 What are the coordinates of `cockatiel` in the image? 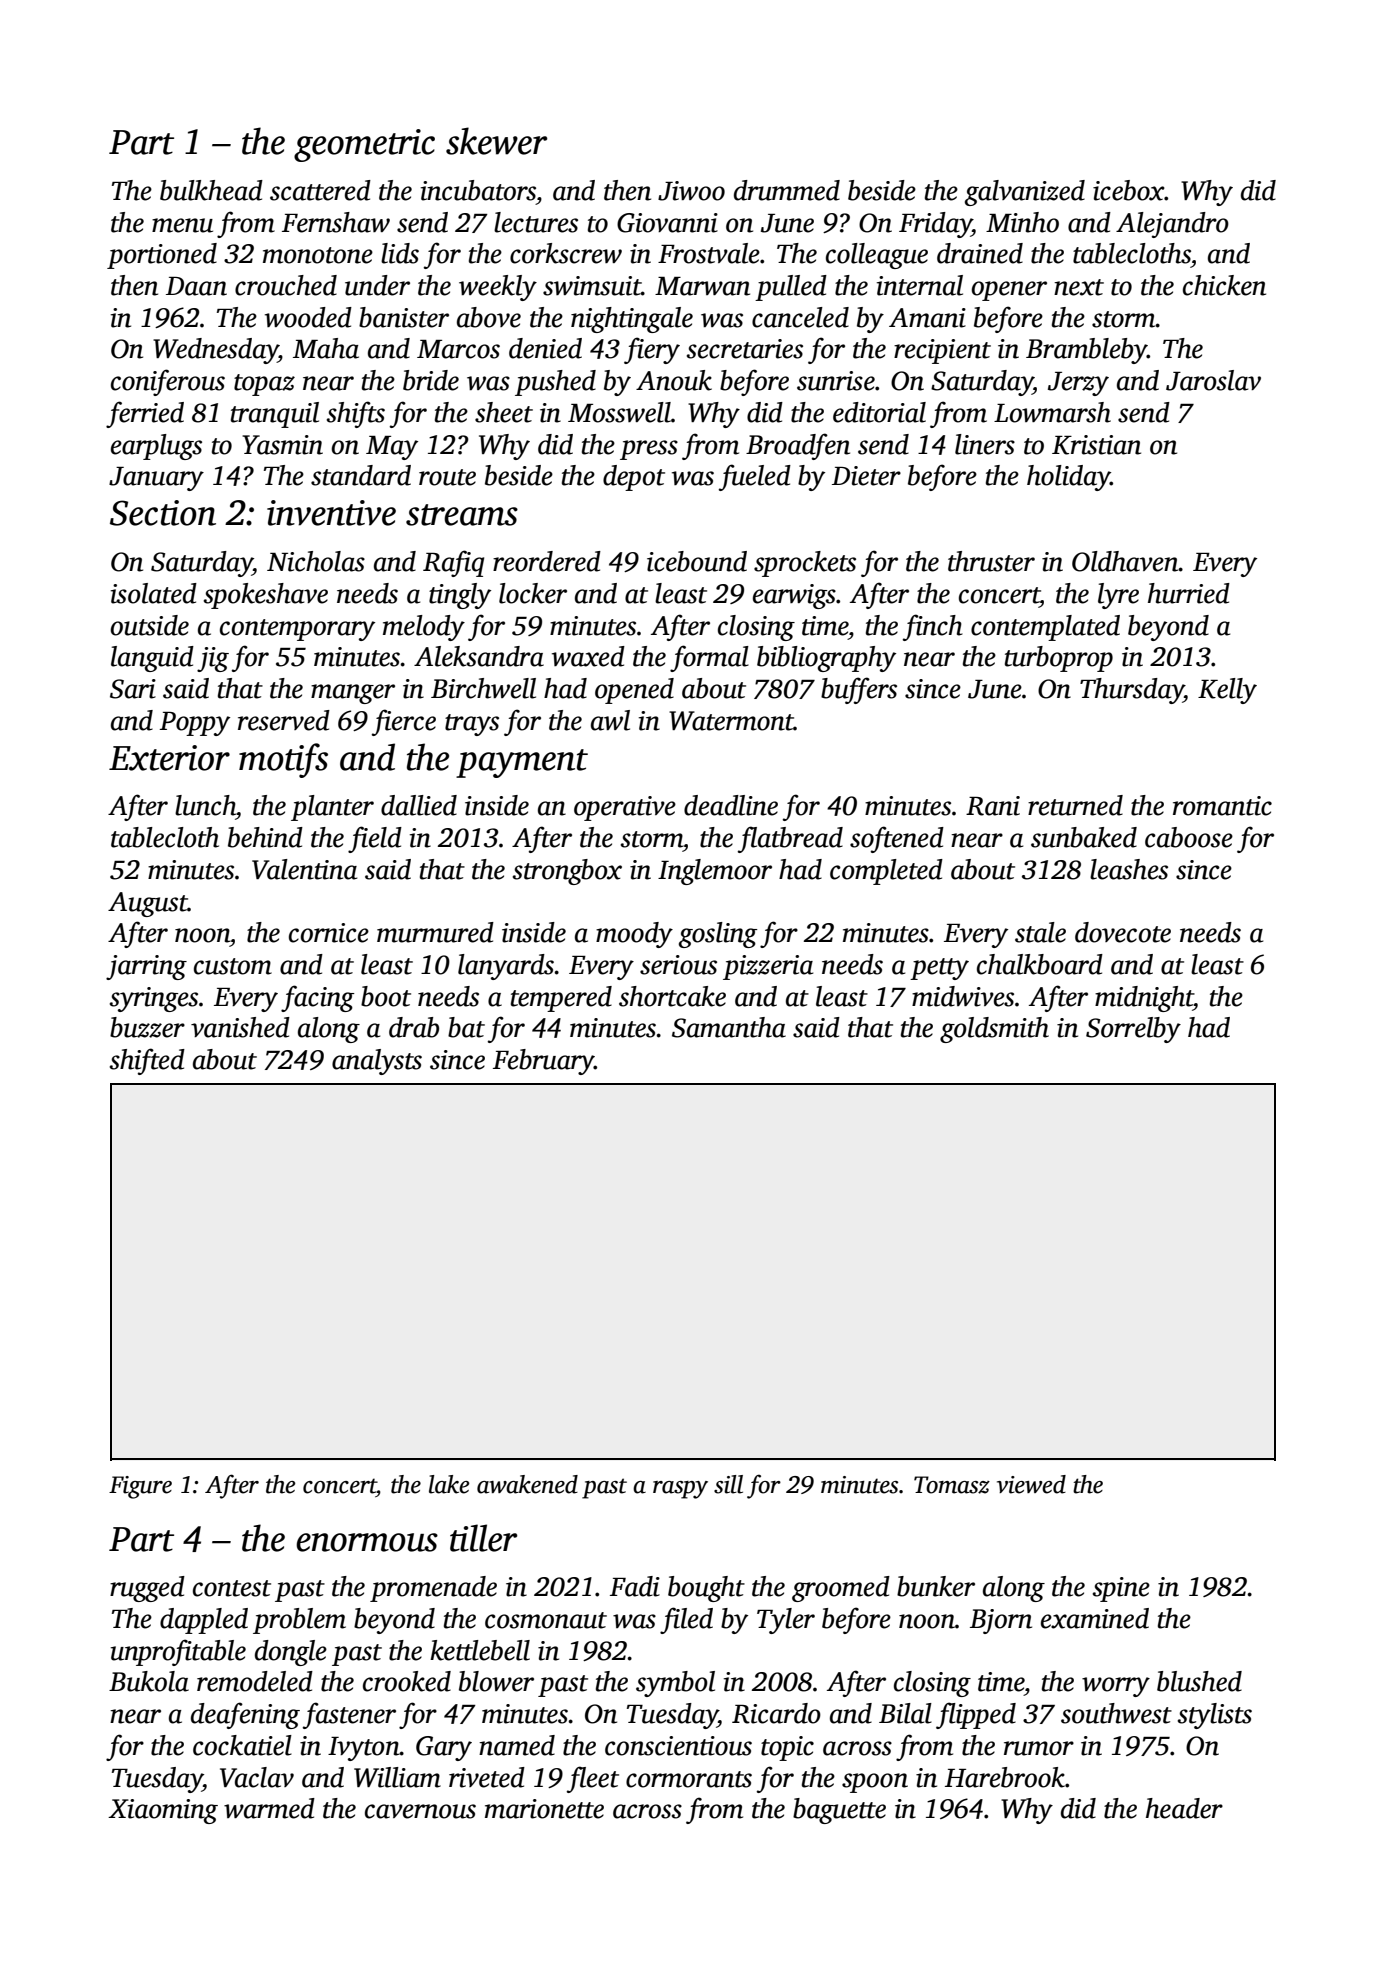 It's located at (242, 1745).
